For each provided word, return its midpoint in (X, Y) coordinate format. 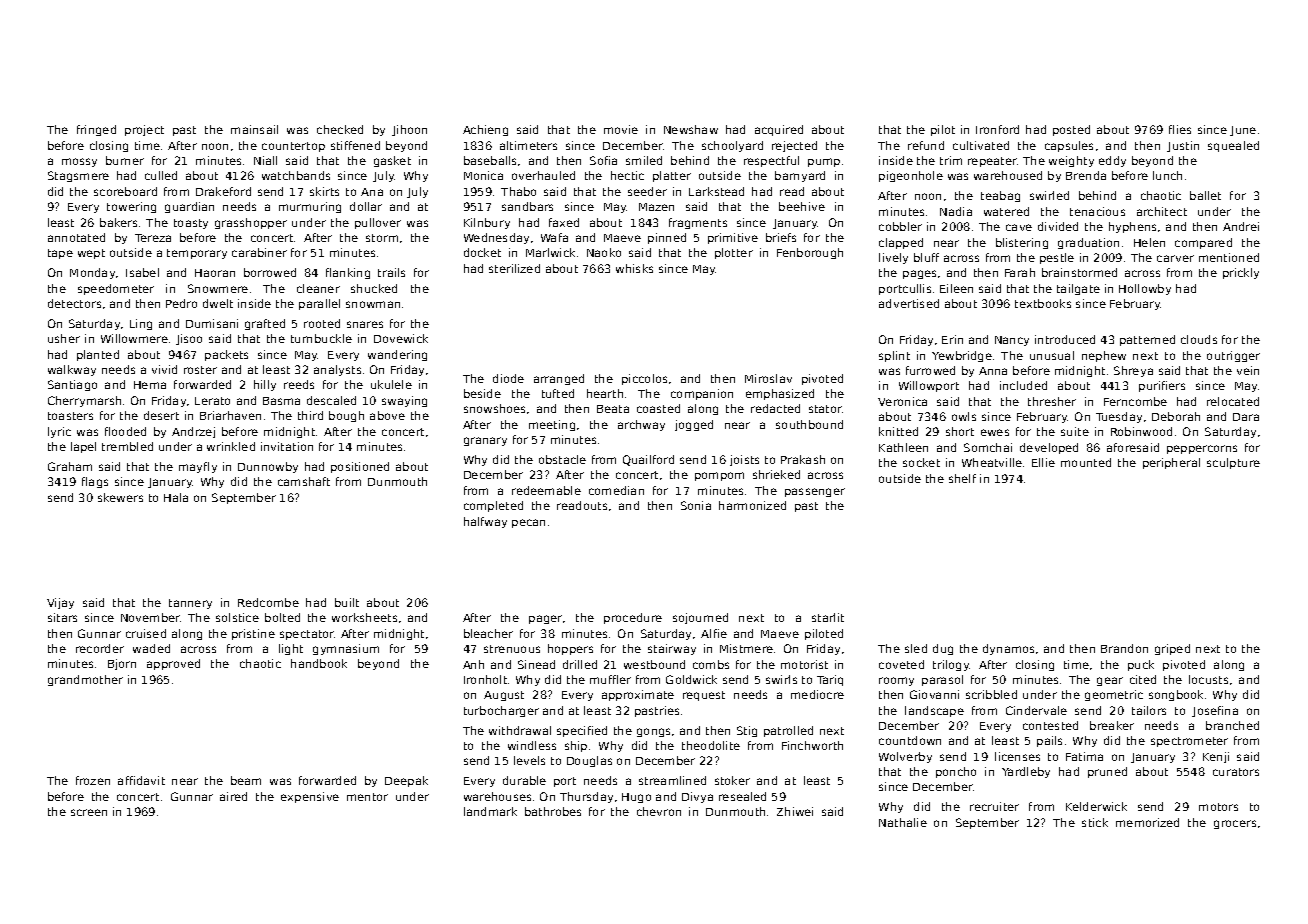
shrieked (776, 474)
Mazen (656, 207)
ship (576, 746)
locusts (1208, 679)
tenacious (1097, 211)
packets (226, 355)
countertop (293, 147)
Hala (176, 497)
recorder (100, 648)
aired (233, 796)
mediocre (817, 694)
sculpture (1233, 463)
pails (1049, 741)
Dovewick (401, 338)
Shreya (1133, 371)
